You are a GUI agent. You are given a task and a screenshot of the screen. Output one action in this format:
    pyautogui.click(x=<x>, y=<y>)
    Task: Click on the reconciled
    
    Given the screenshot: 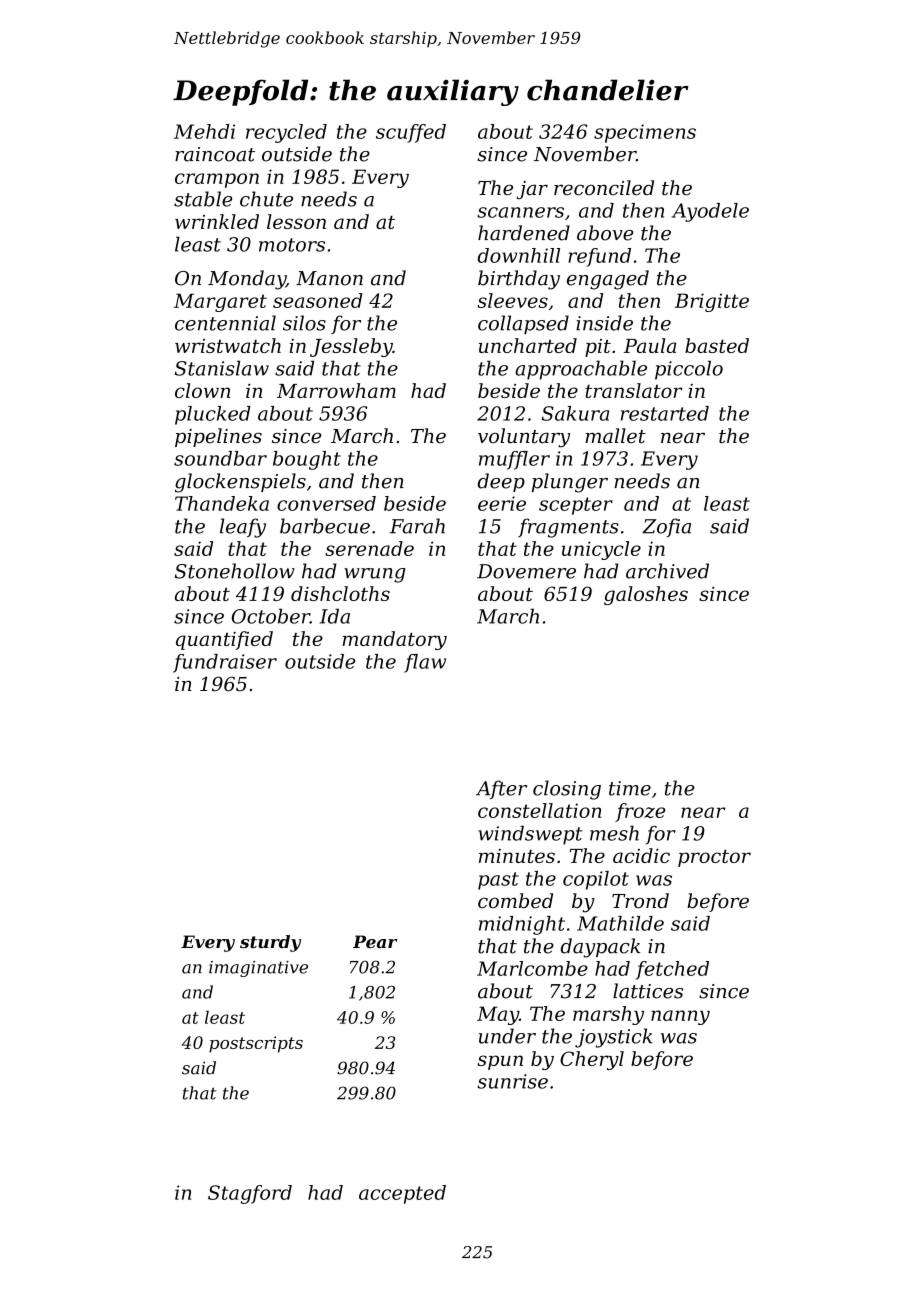 What is the action you would take?
    pyautogui.click(x=604, y=188)
